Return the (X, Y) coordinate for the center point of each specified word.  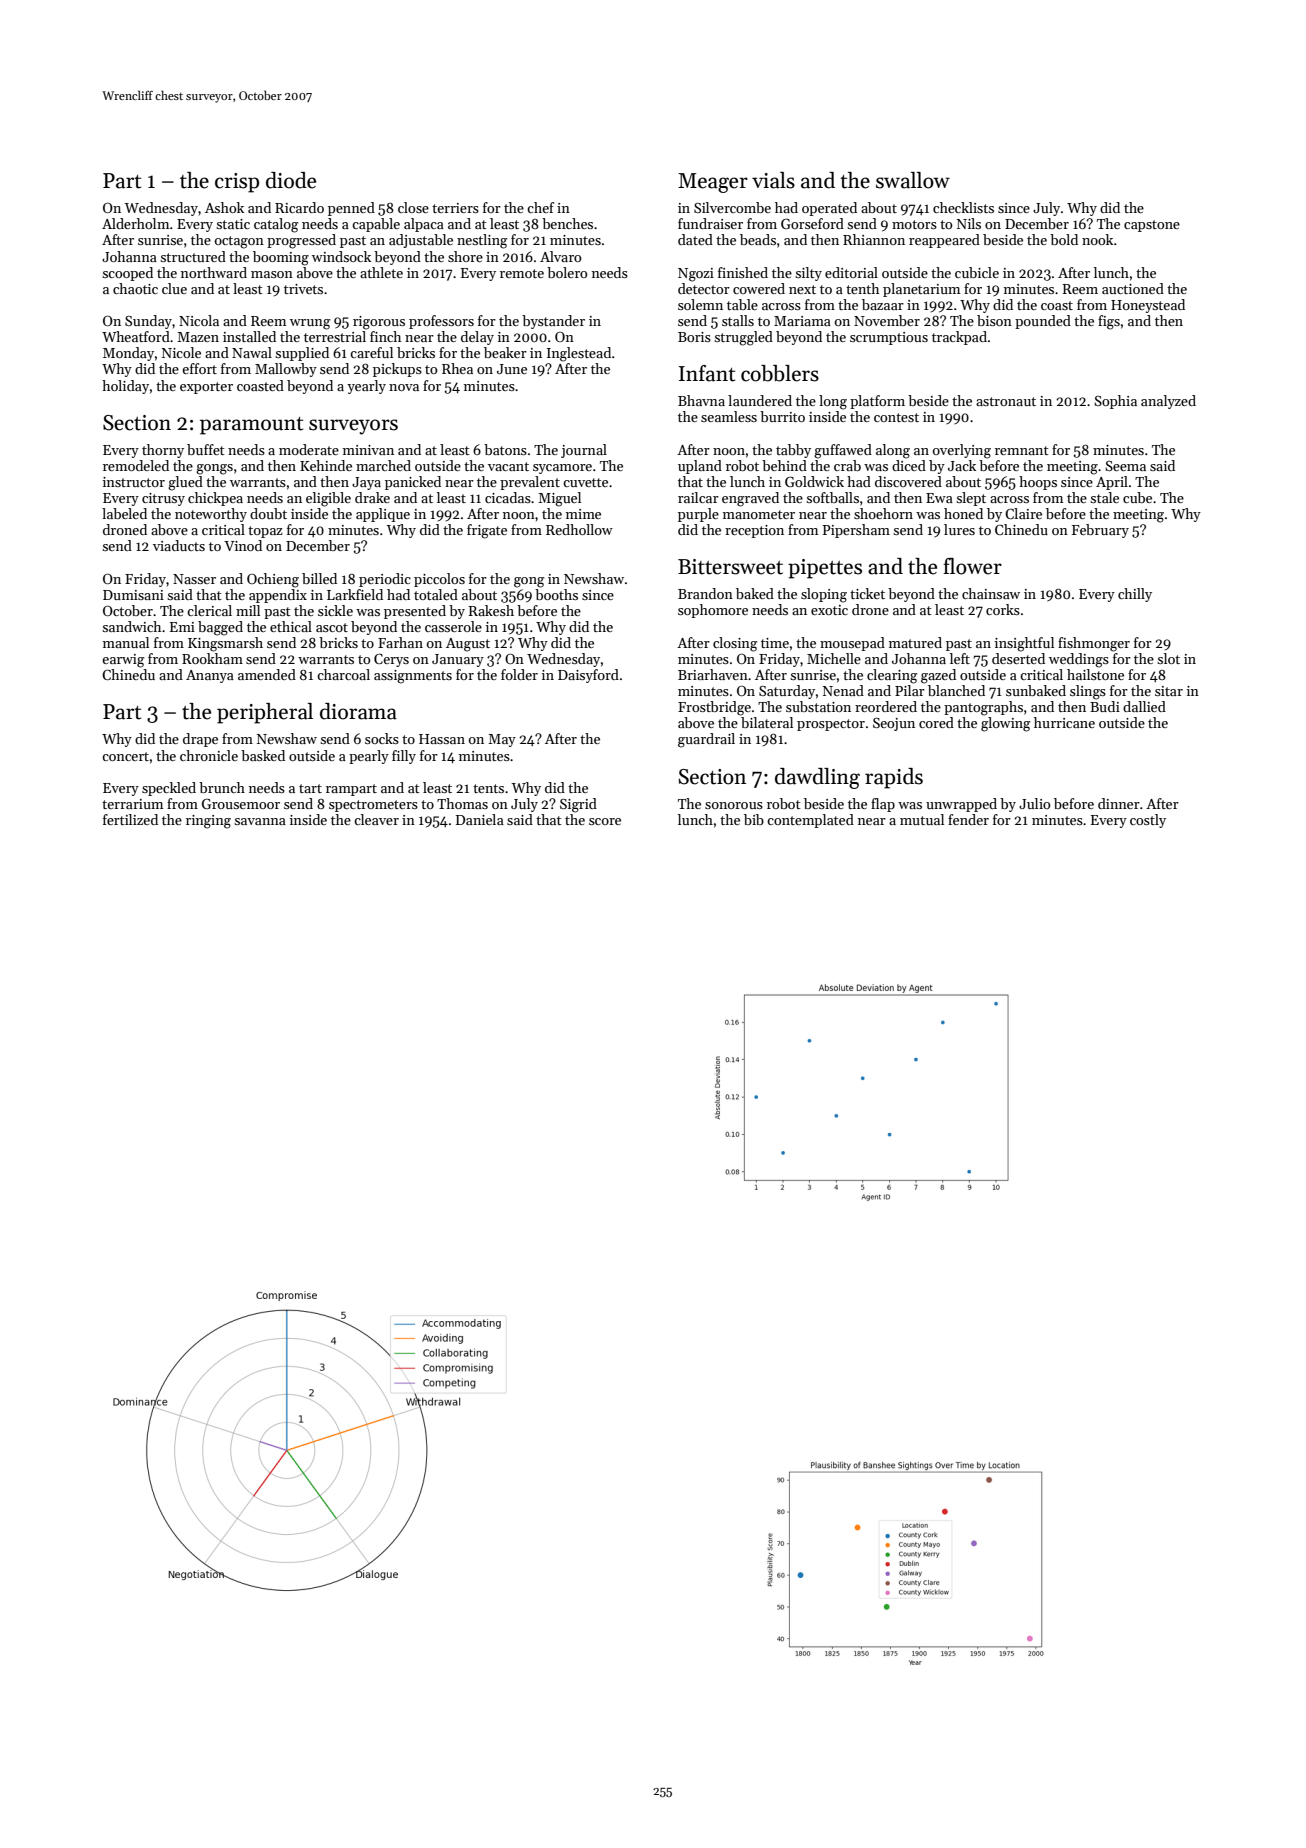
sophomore (713, 611)
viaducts (179, 545)
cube (1137, 497)
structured (193, 256)
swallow (913, 180)
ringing (208, 822)
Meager (713, 183)
